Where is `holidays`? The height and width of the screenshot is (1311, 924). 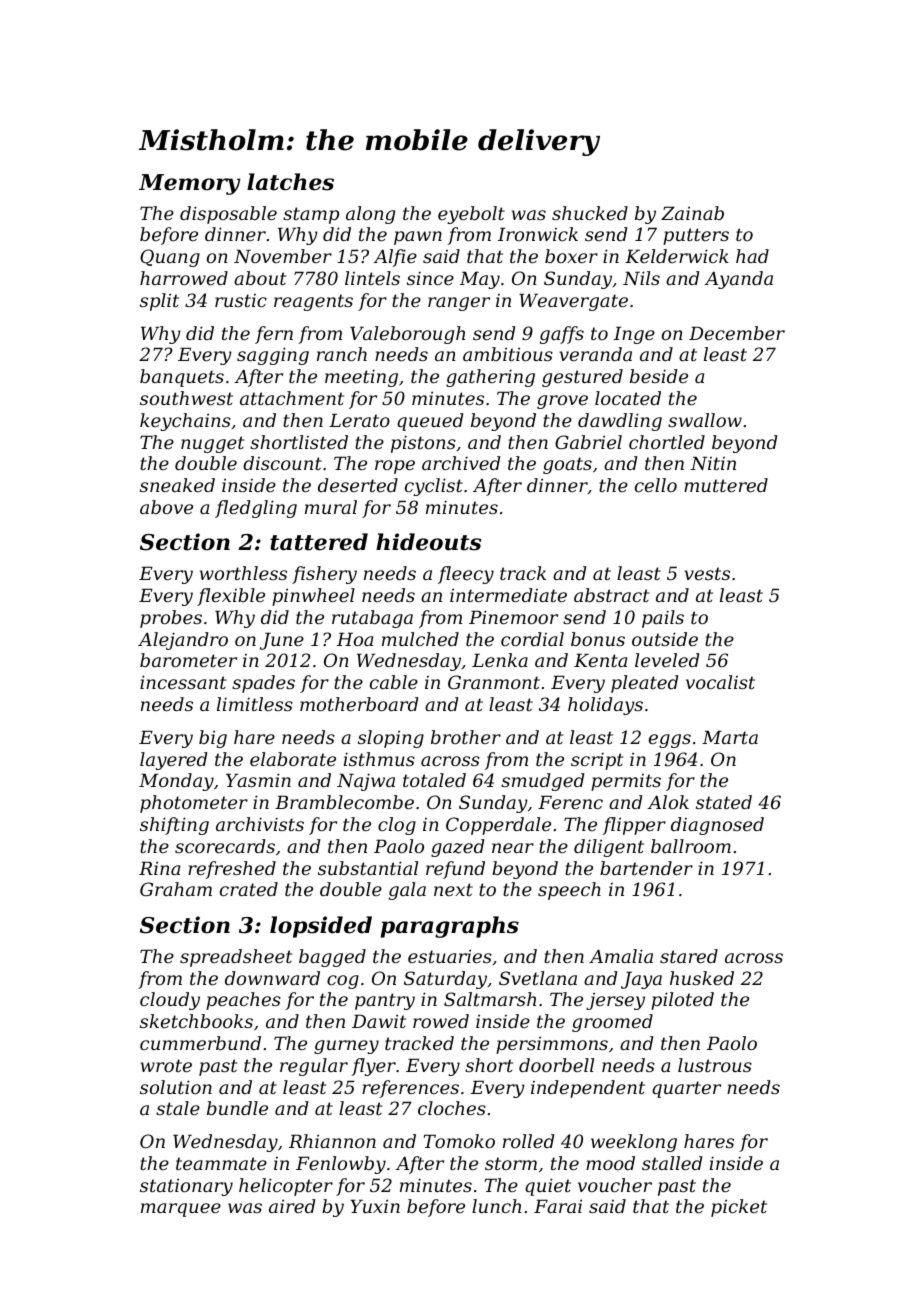 holidays is located at coordinates (605, 706).
